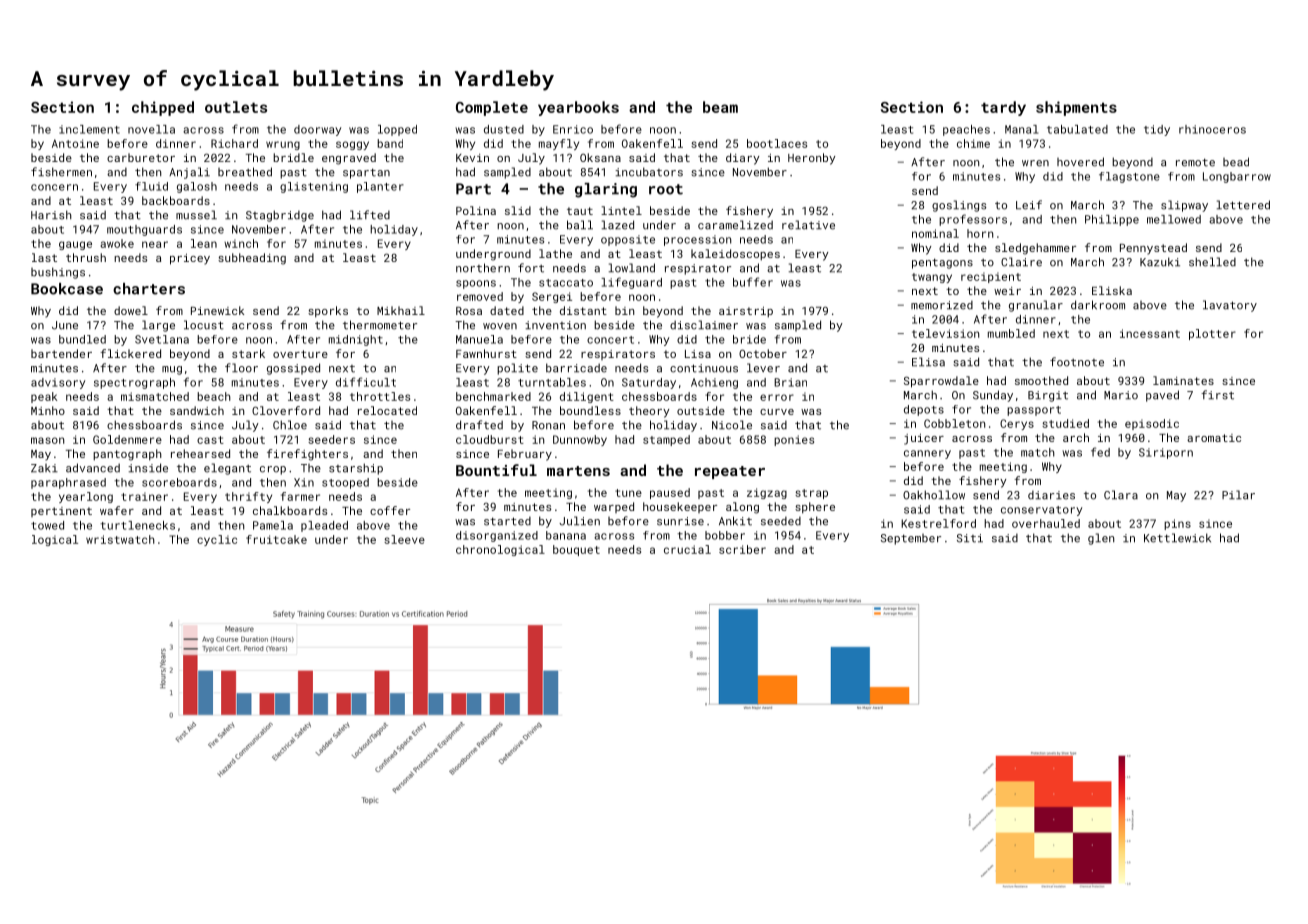  I want to click on airstrip, so click(746, 312).
